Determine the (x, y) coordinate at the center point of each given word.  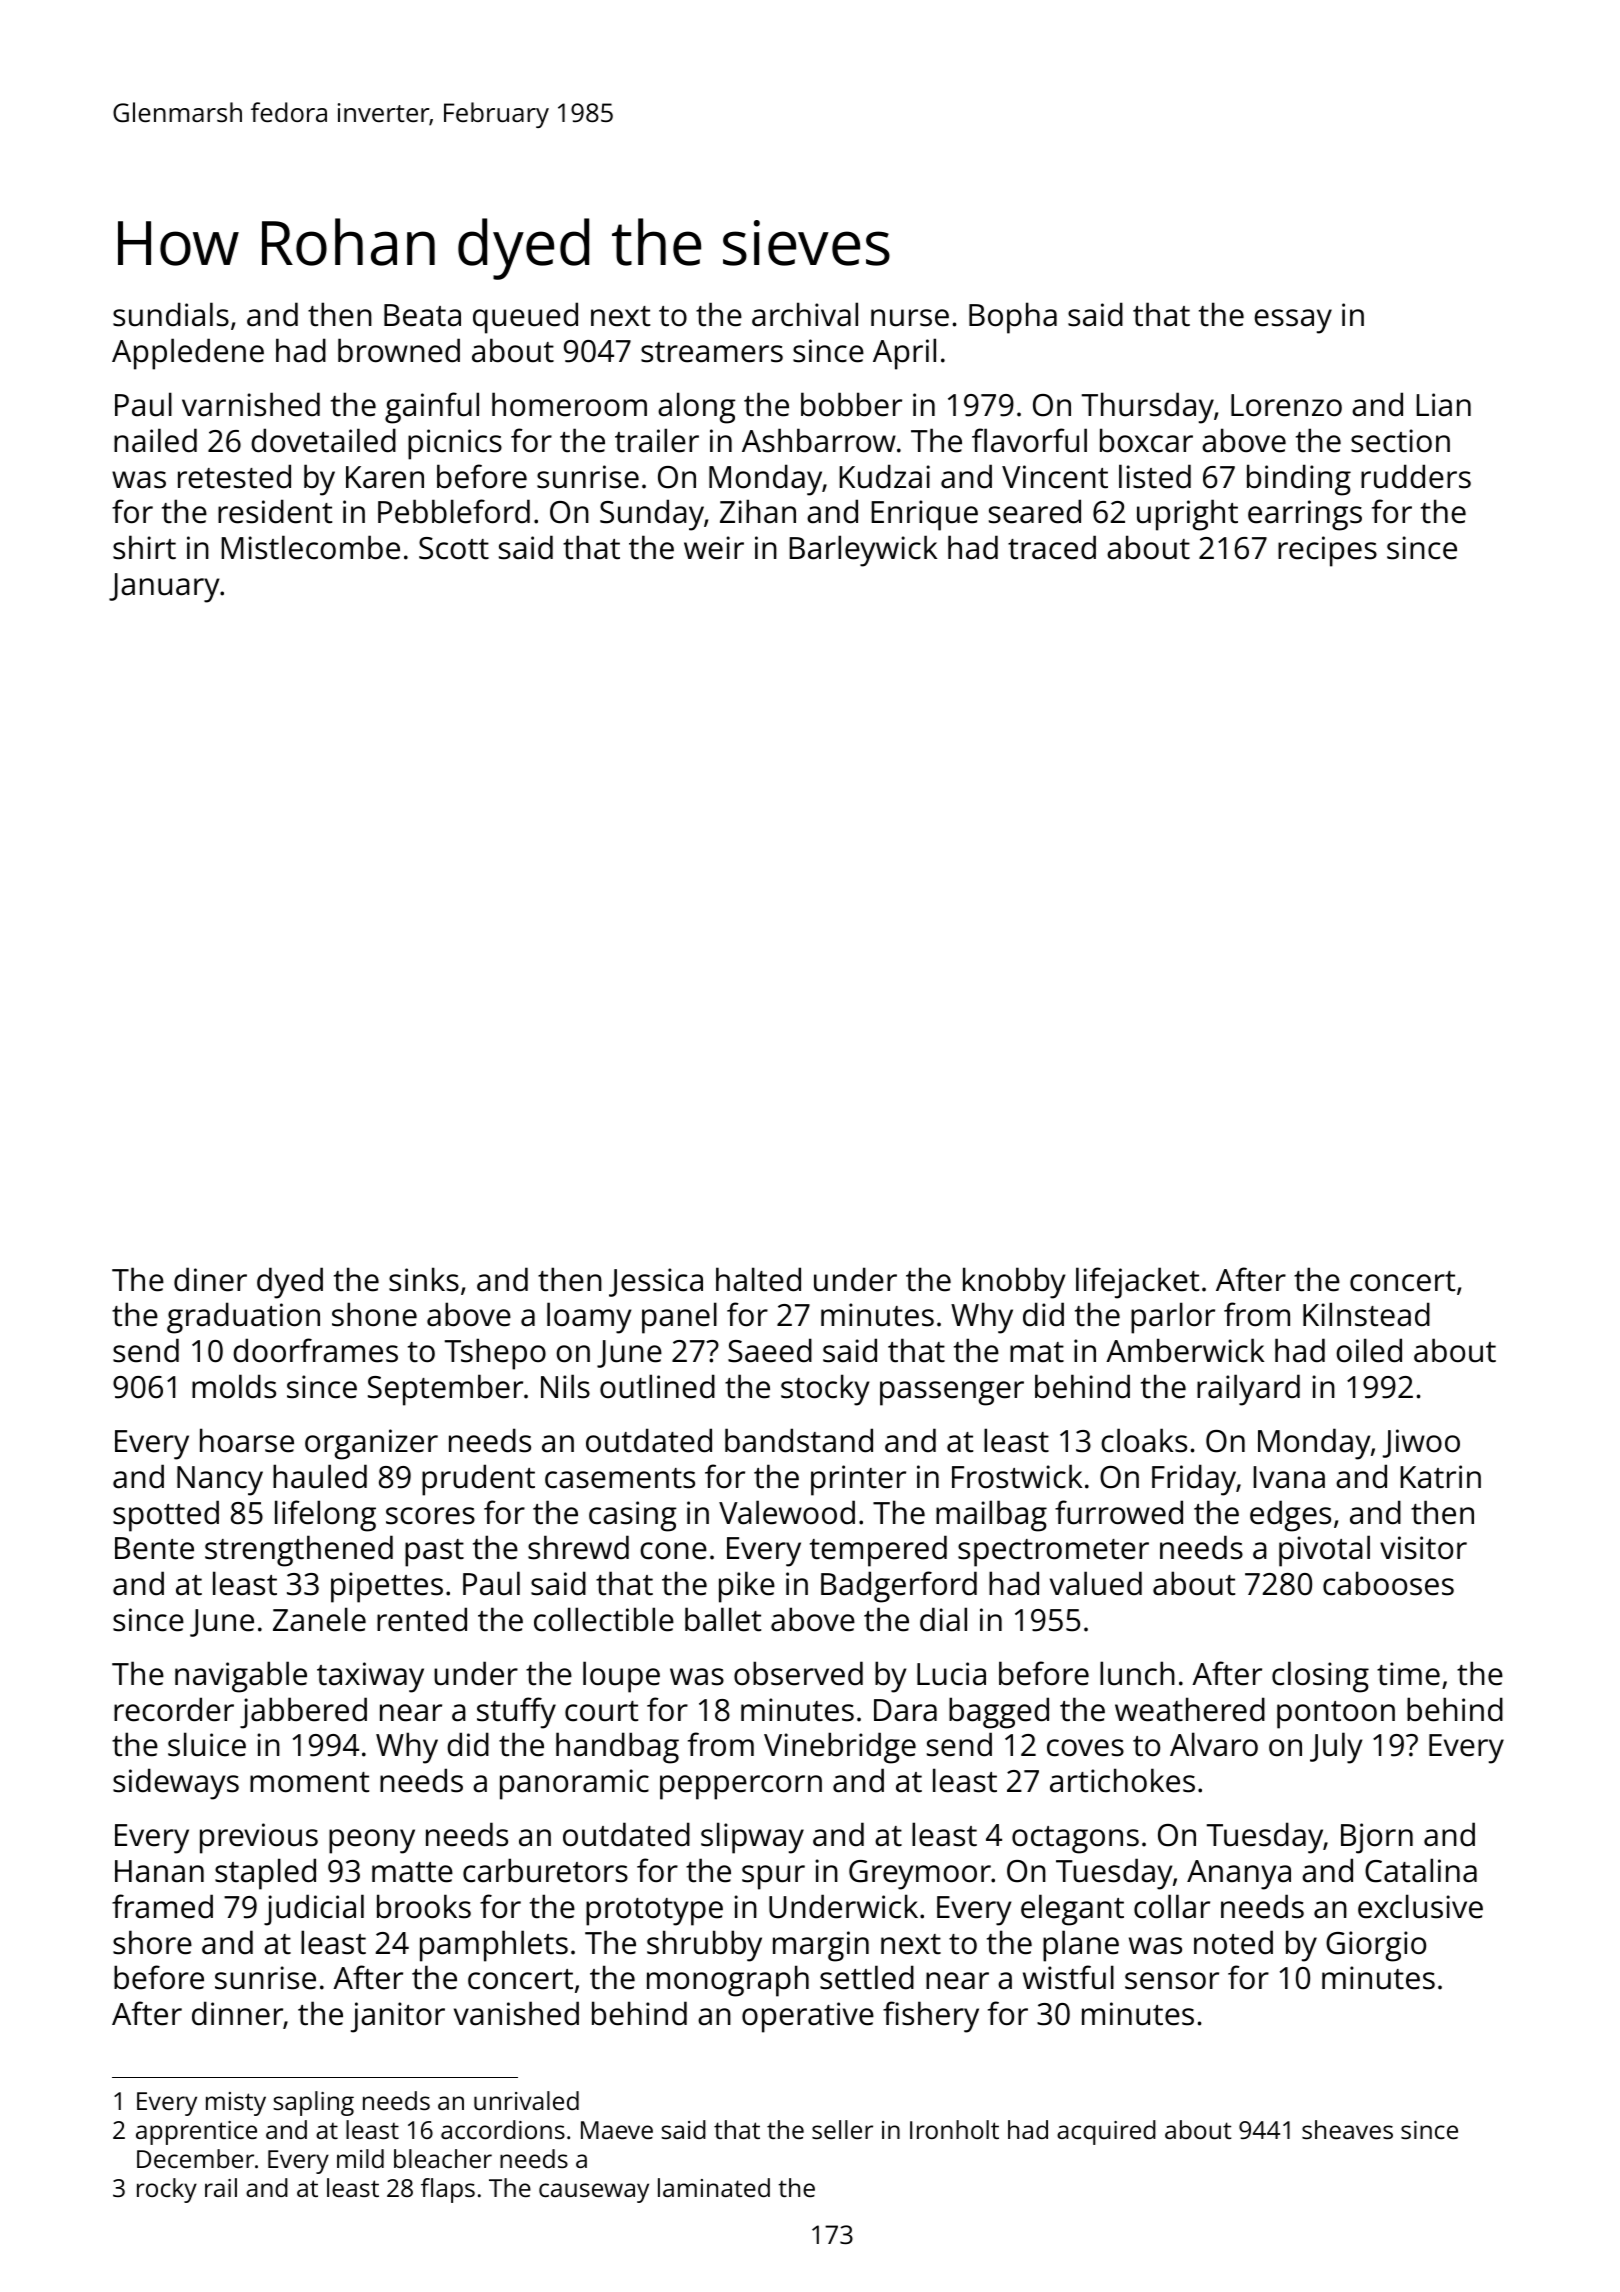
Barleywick (863, 551)
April (904, 354)
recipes (1327, 551)
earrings (1305, 515)
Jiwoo (1421, 1443)
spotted (166, 1516)
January (164, 588)
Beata (422, 315)
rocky (167, 2190)
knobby (1014, 1283)
